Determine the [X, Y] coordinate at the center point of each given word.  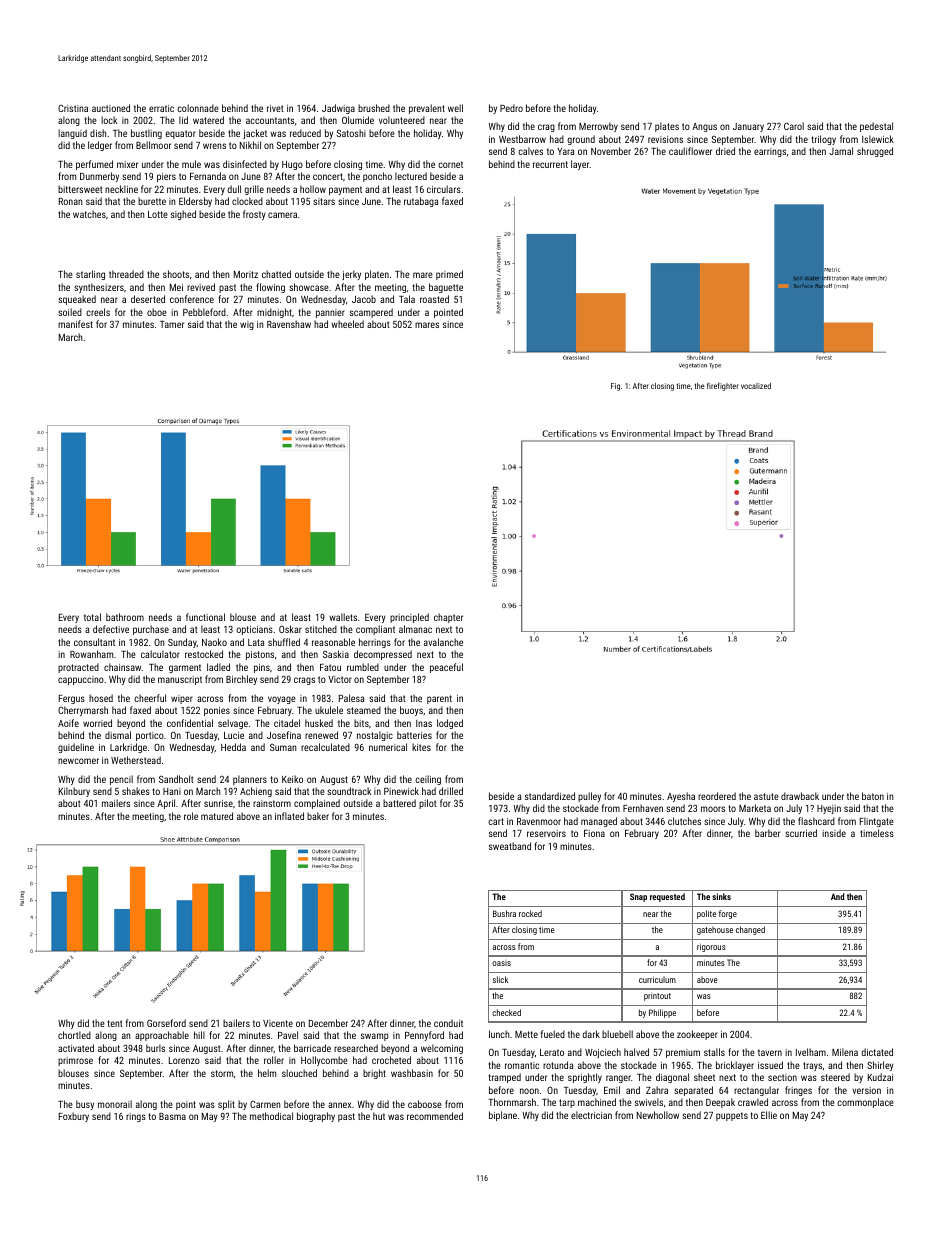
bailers [236, 1023]
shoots [176, 274]
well [455, 108]
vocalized [756, 386]
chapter [448, 618]
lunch [499, 1034]
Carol [794, 126]
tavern [770, 1052]
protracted [78, 668]
